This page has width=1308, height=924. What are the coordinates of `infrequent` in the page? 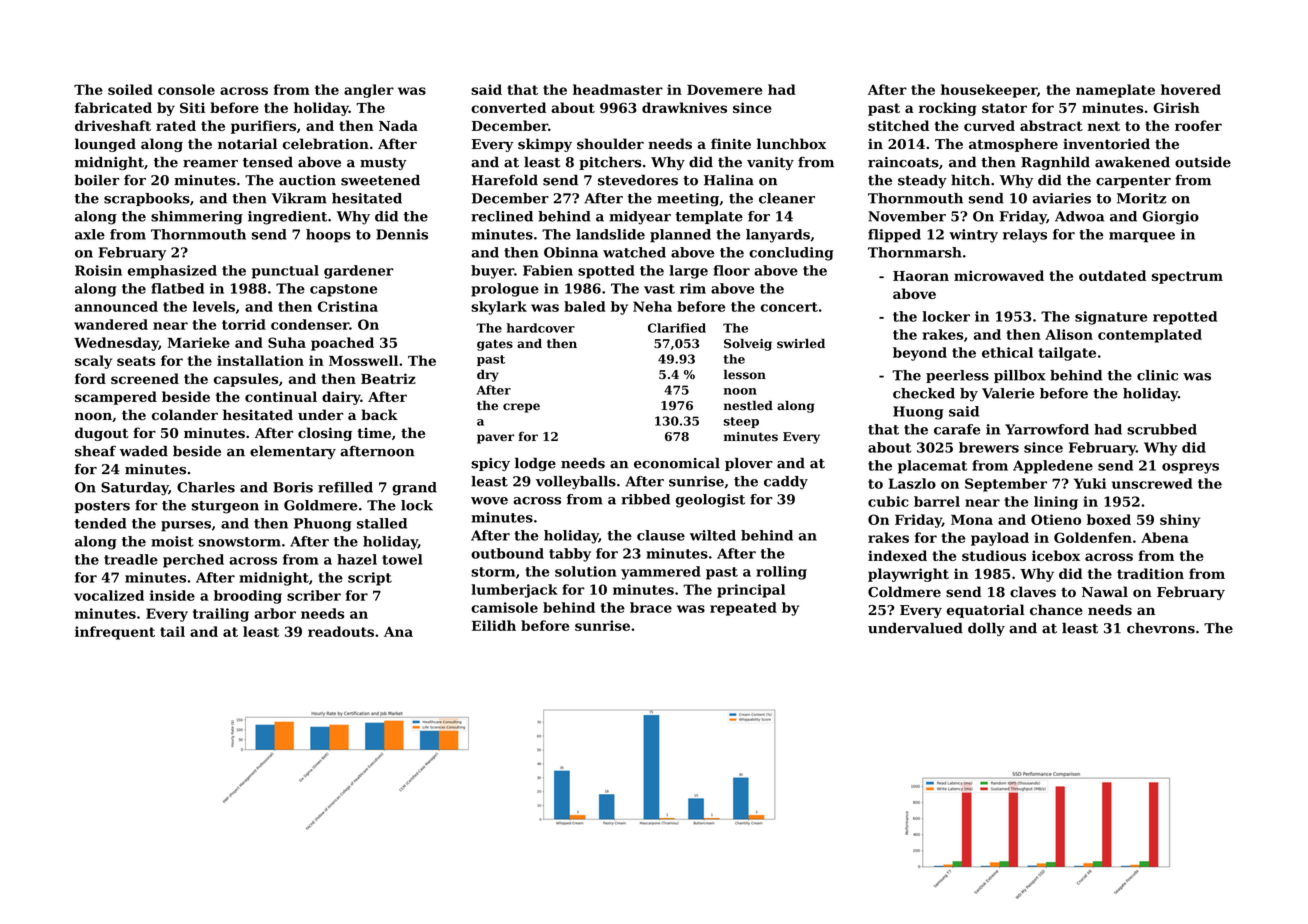 It's located at (115, 633).
